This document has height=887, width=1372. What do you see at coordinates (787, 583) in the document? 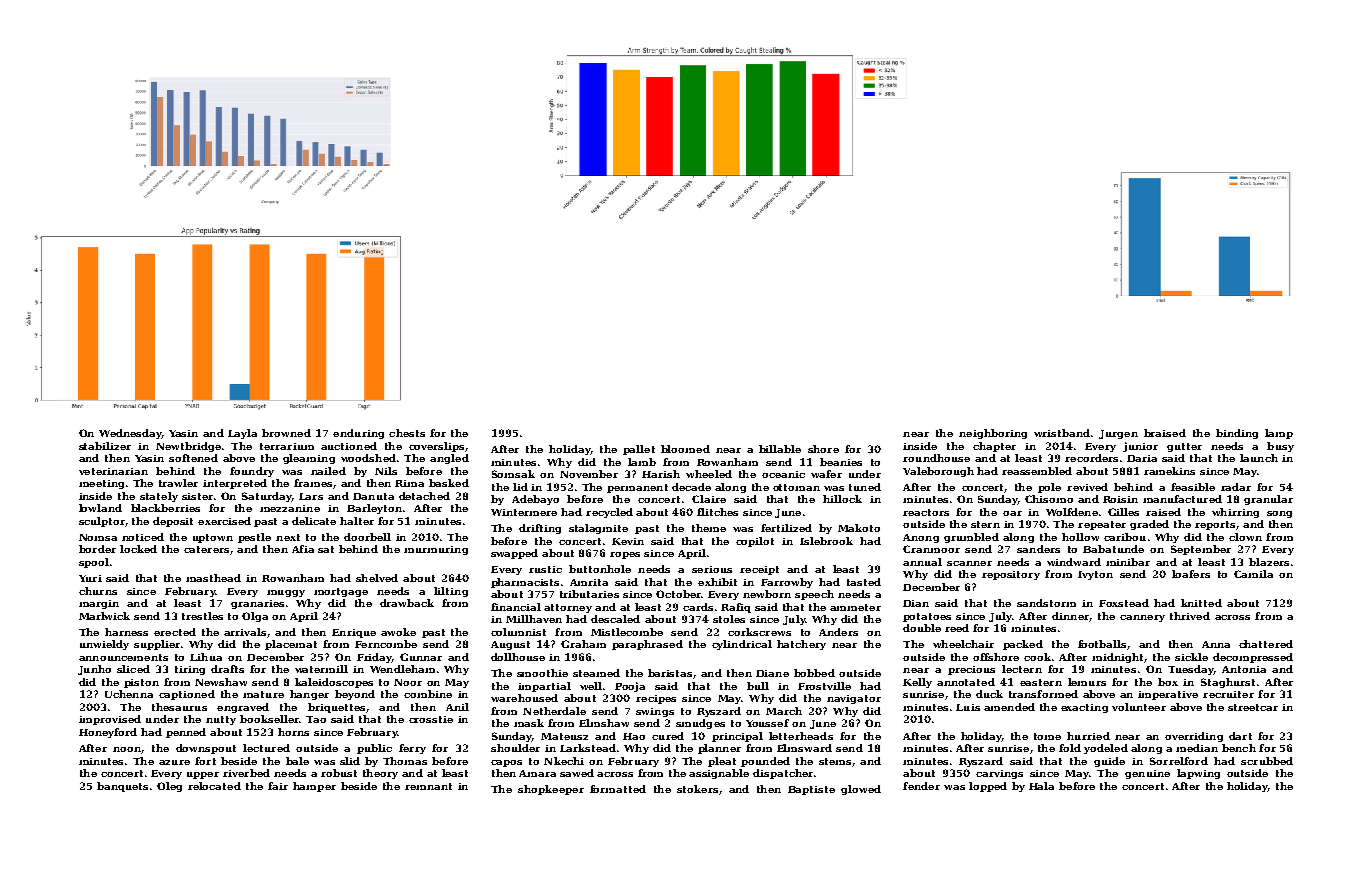
I see `Farrowby` at bounding box center [787, 583].
